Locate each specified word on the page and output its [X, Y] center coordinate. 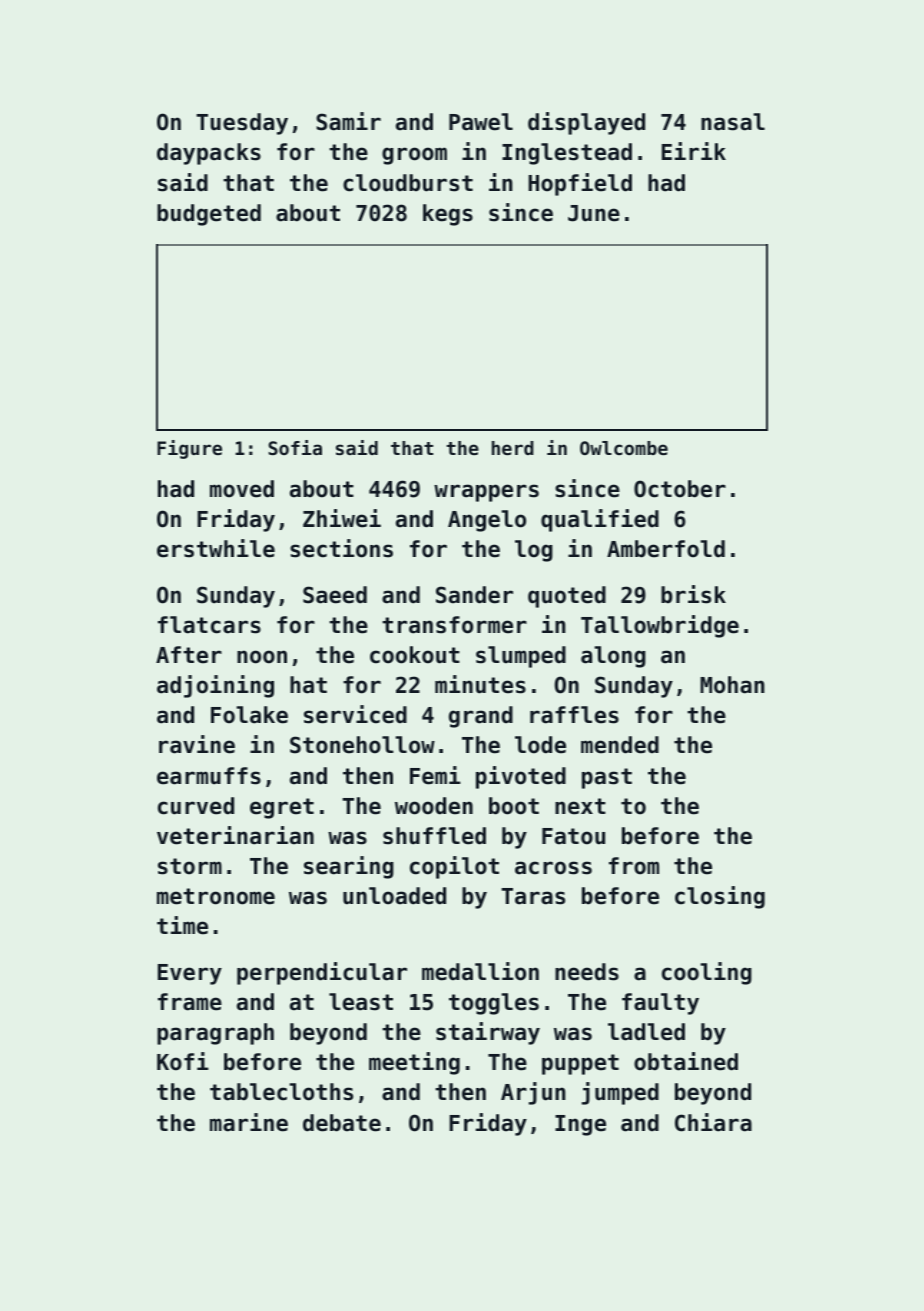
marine [249, 1122]
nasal [733, 122]
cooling [707, 973]
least [361, 1002]
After [189, 655]
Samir [348, 121]
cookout [415, 655]
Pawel [481, 122]
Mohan [732, 685]
